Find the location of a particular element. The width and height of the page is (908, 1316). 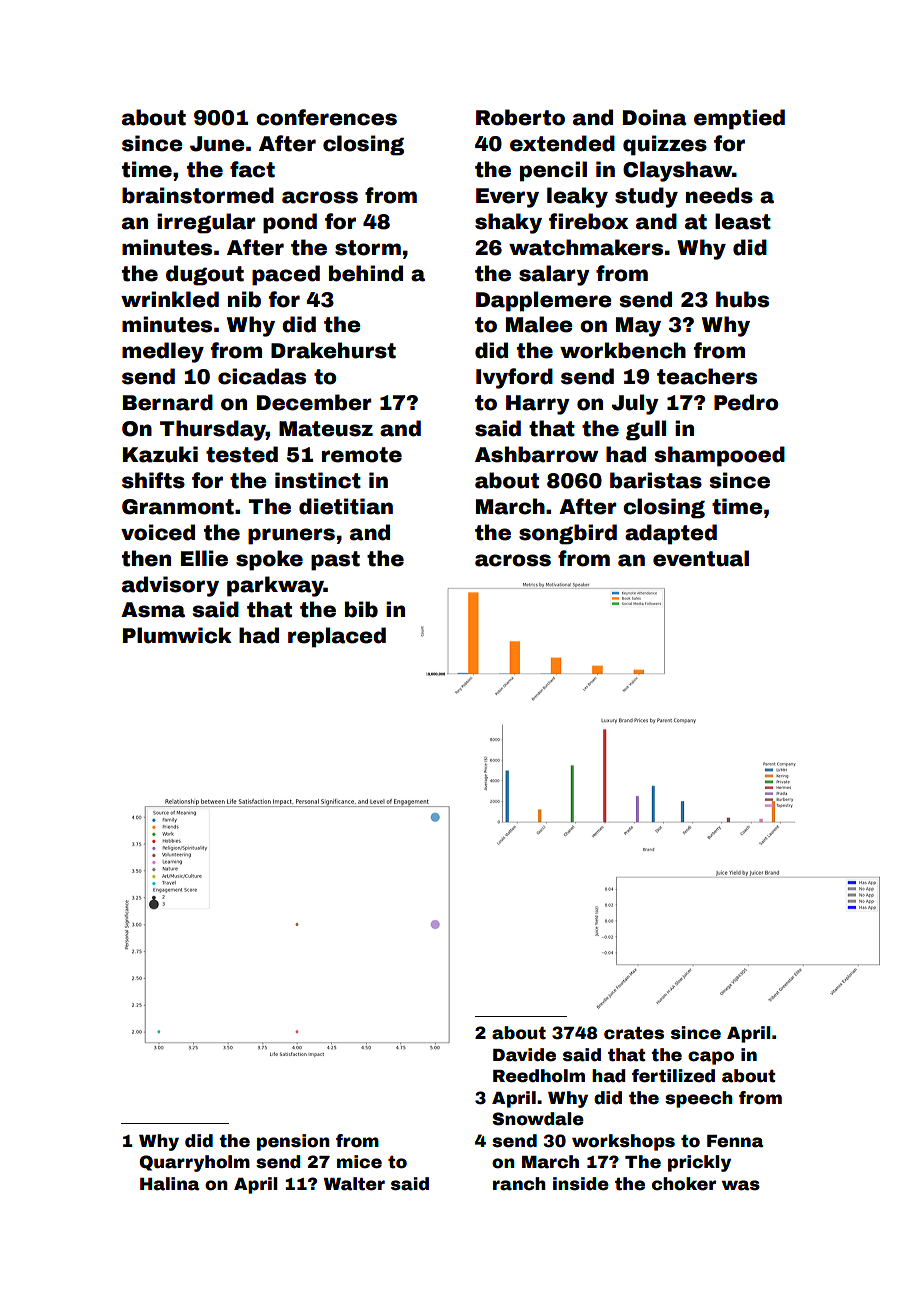

pension is located at coordinates (293, 1142).
